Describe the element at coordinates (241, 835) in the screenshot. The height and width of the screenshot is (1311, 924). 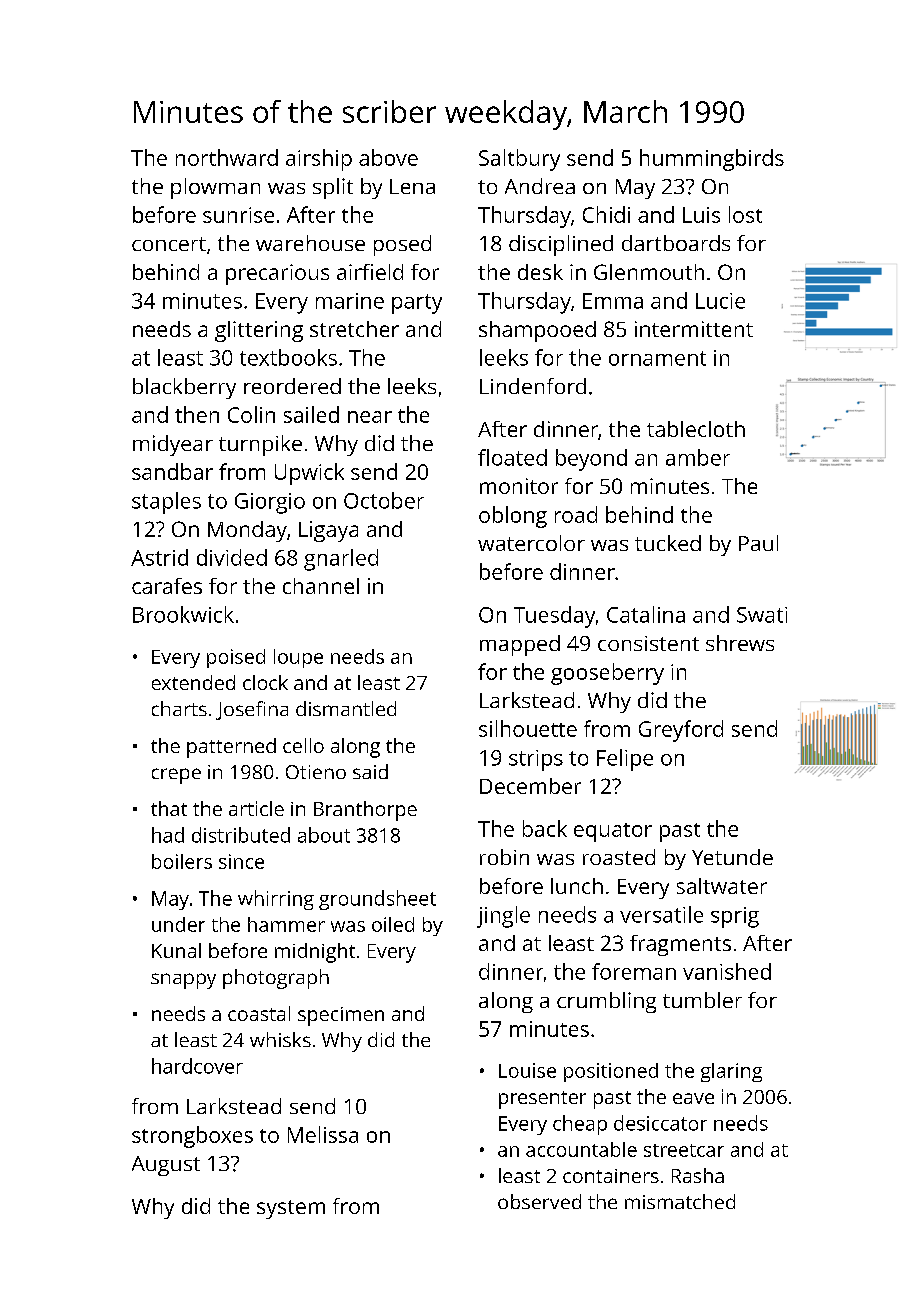
I see `distributed` at that location.
